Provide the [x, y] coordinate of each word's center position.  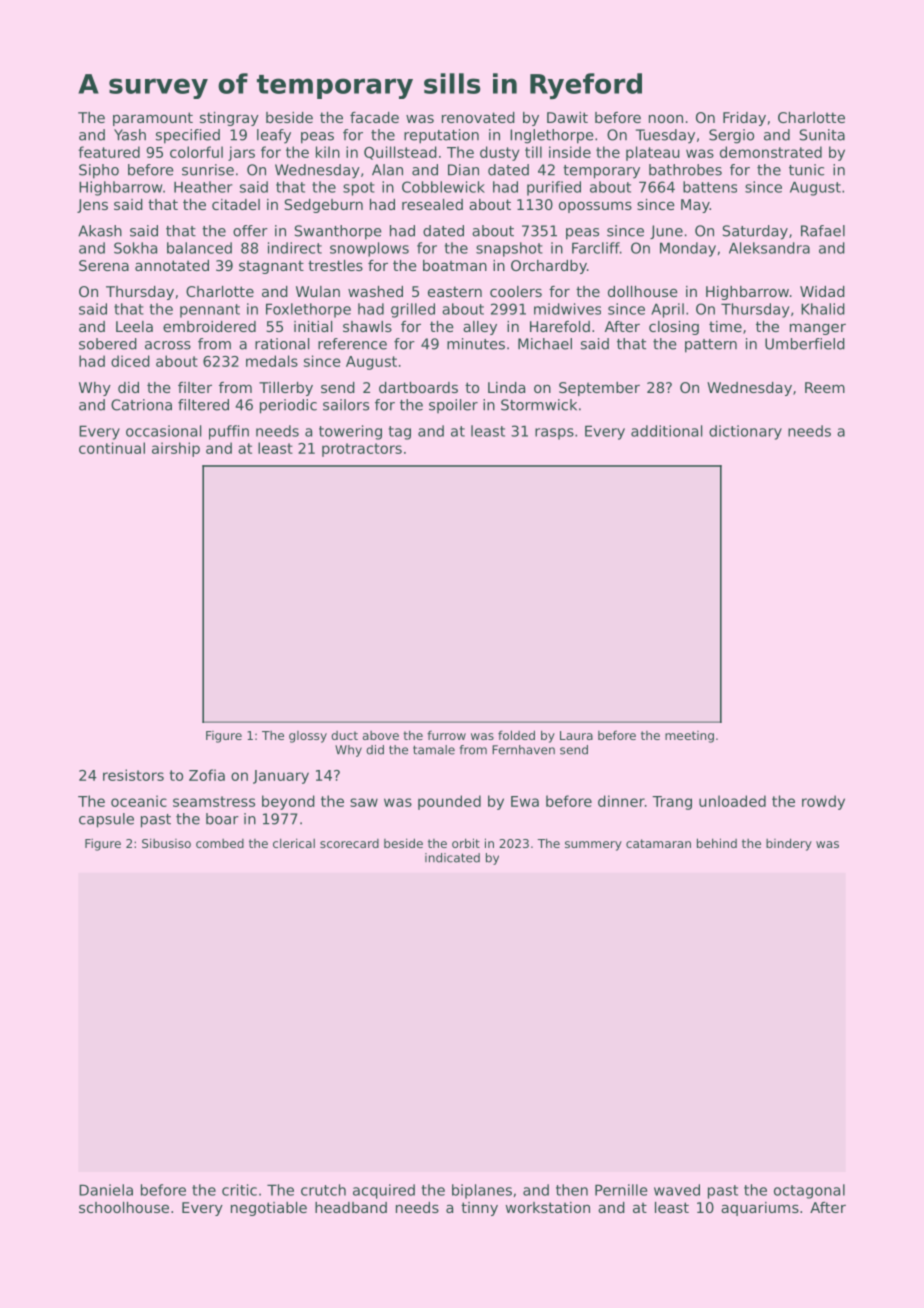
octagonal [809, 1191]
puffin [229, 432]
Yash [130, 135]
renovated [478, 117]
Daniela [106, 1190]
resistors [133, 775]
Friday [744, 119]
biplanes [482, 1191]
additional [666, 431]
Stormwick [539, 405]
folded [516, 735]
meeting [689, 737]
